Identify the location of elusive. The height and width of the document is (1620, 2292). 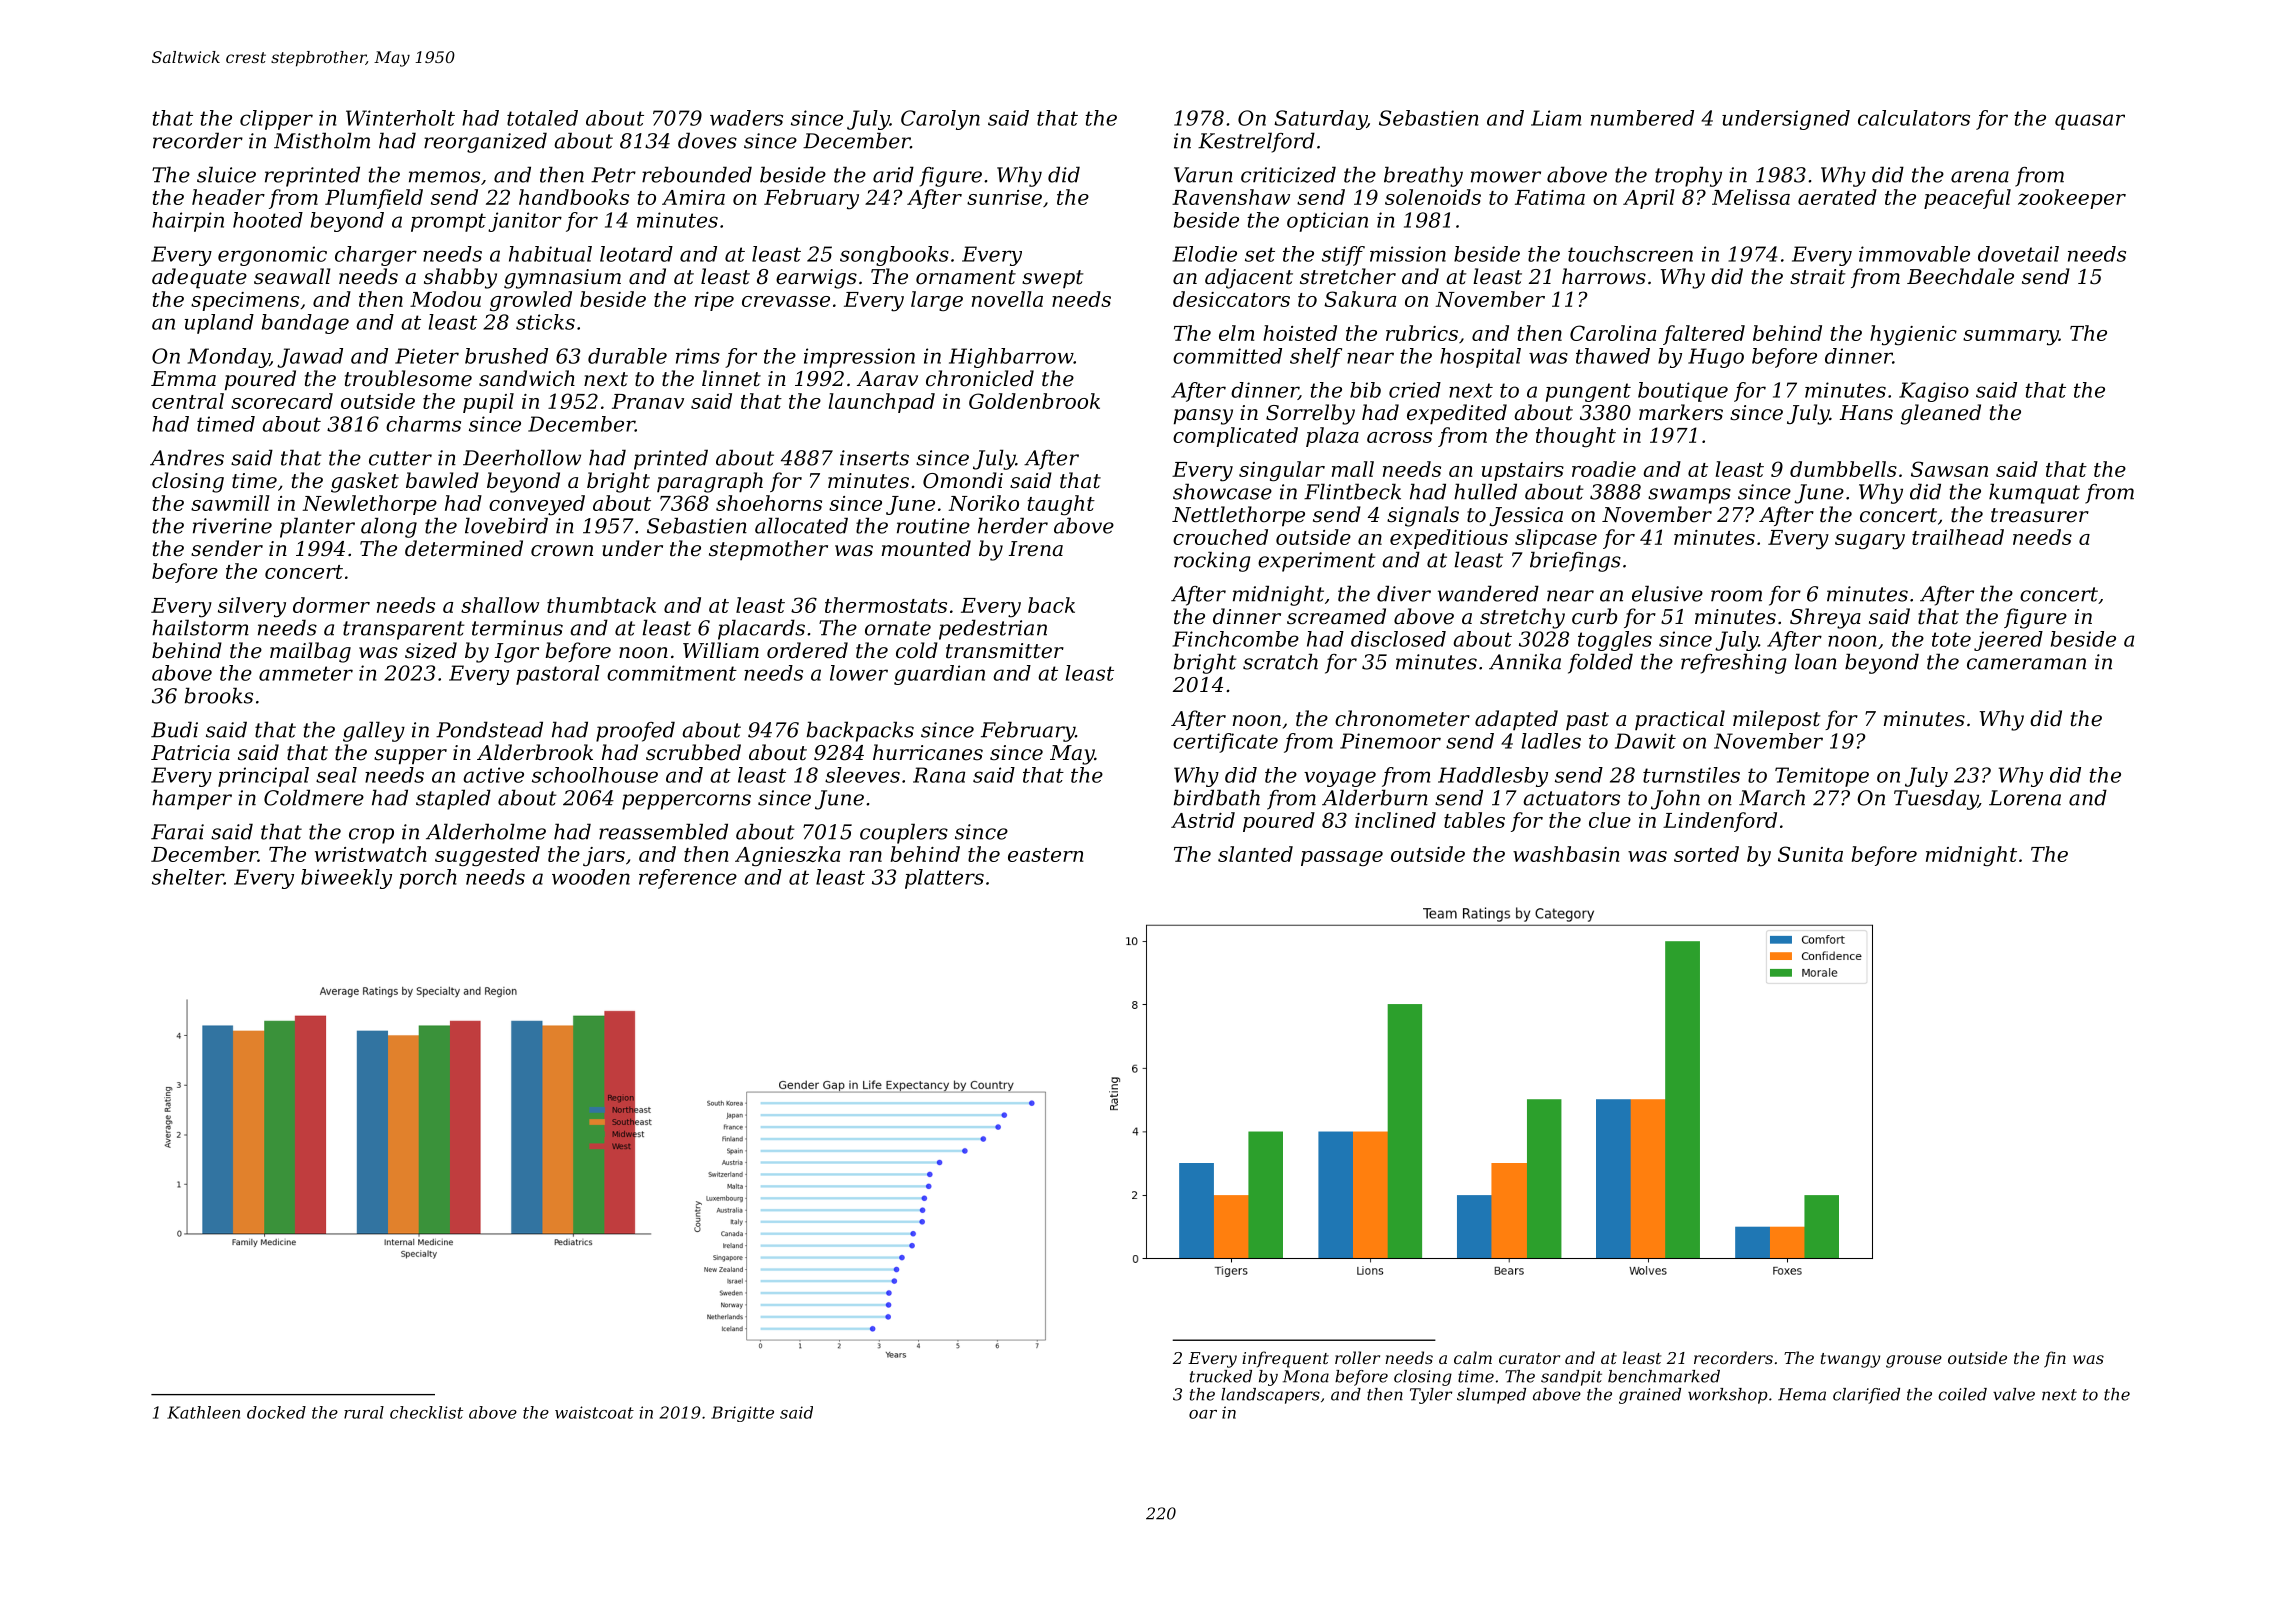
(1667, 593).
